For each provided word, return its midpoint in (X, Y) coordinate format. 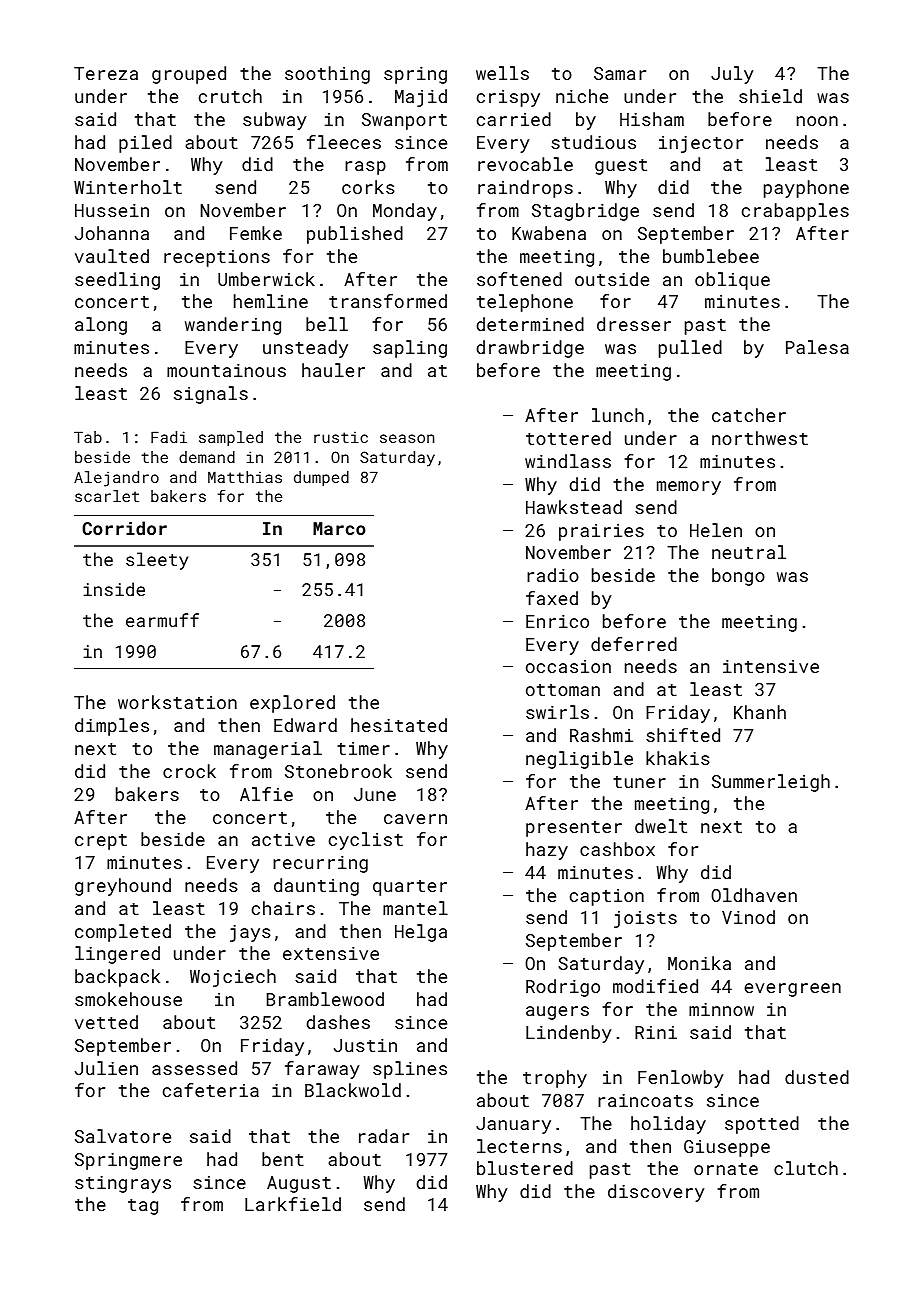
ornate (726, 1169)
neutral (749, 552)
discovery (656, 1193)
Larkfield (293, 1204)
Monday (405, 212)
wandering (233, 326)
